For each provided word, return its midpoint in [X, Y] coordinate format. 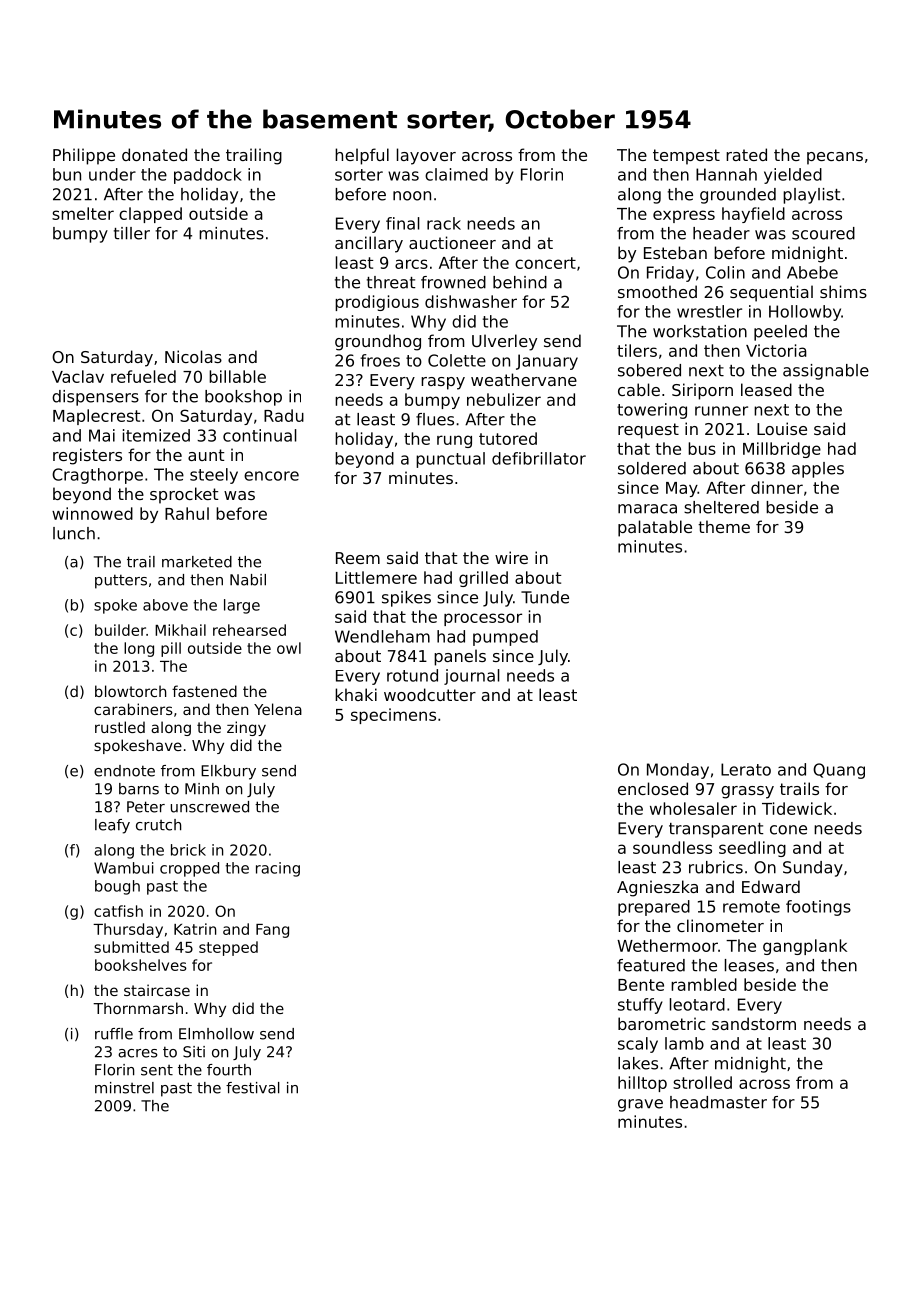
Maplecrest [96, 417]
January [547, 362]
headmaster [718, 1102]
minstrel [124, 1088]
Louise [782, 428]
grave [640, 1105]
